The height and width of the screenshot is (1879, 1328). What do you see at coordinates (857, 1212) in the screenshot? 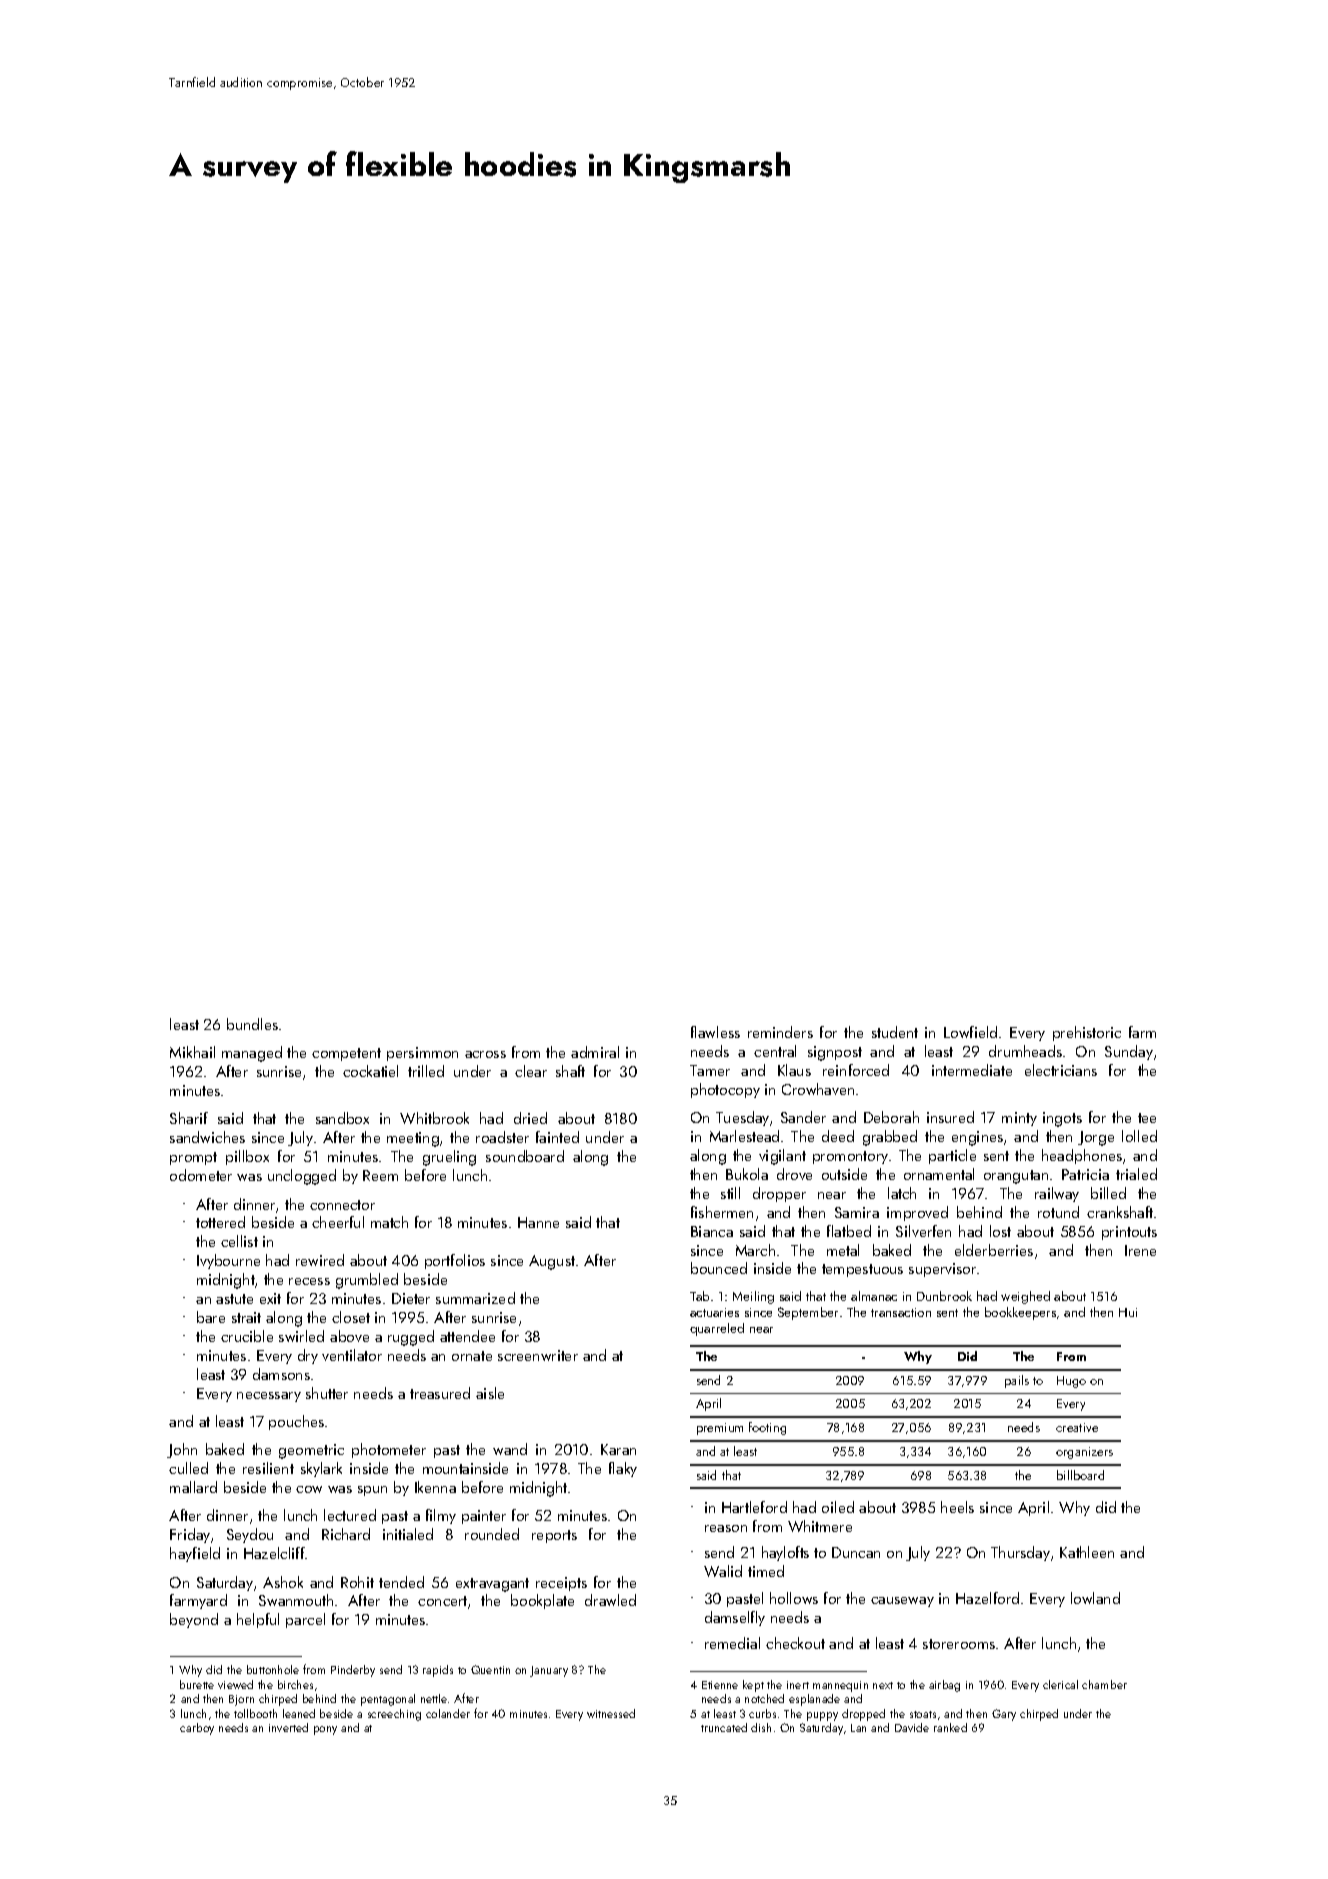
I see `Samira` at bounding box center [857, 1212].
